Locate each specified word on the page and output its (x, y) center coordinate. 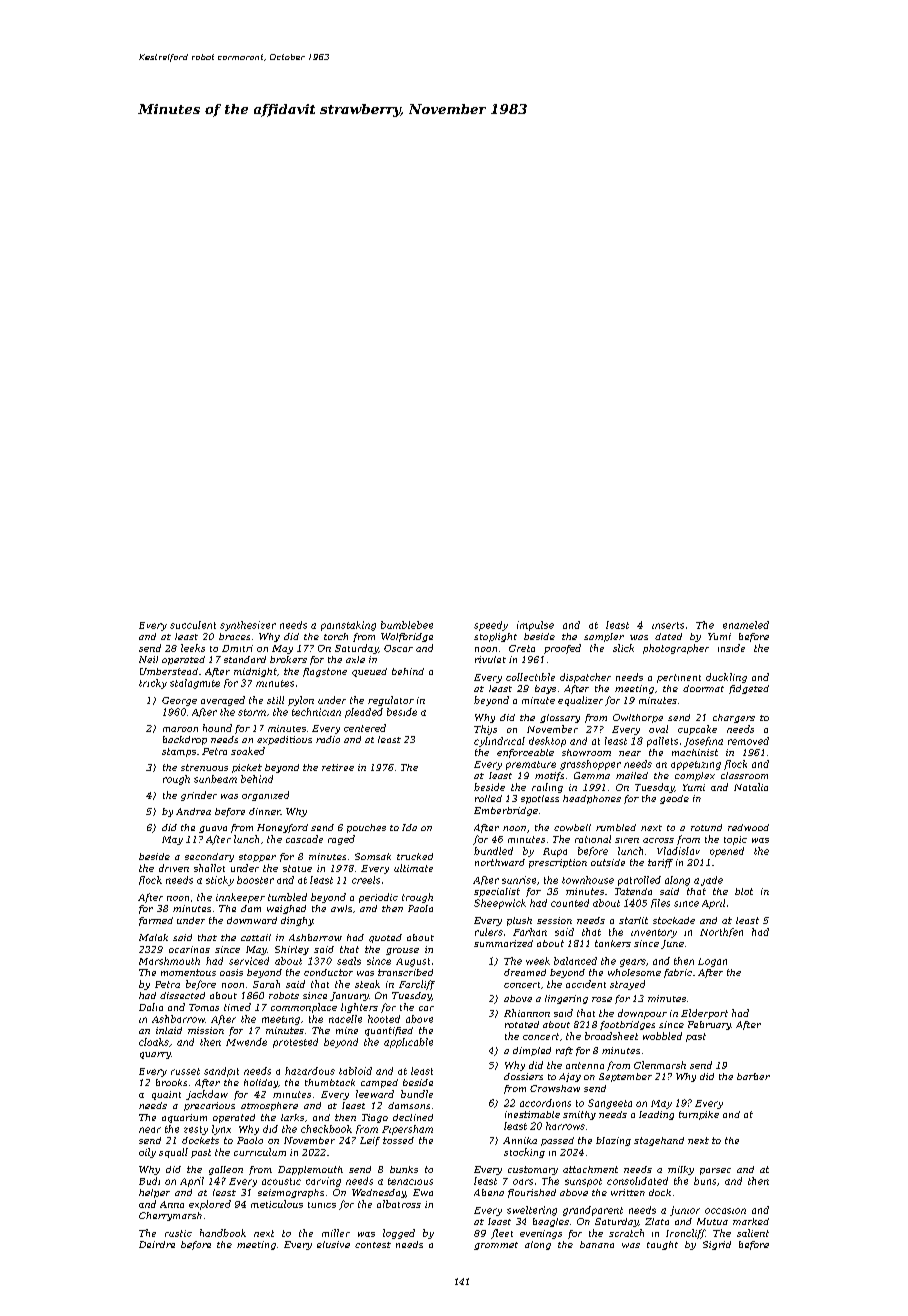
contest (373, 1245)
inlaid (169, 1030)
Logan (712, 962)
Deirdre (157, 1244)
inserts (668, 625)
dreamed (525, 972)
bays (545, 689)
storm (252, 712)
